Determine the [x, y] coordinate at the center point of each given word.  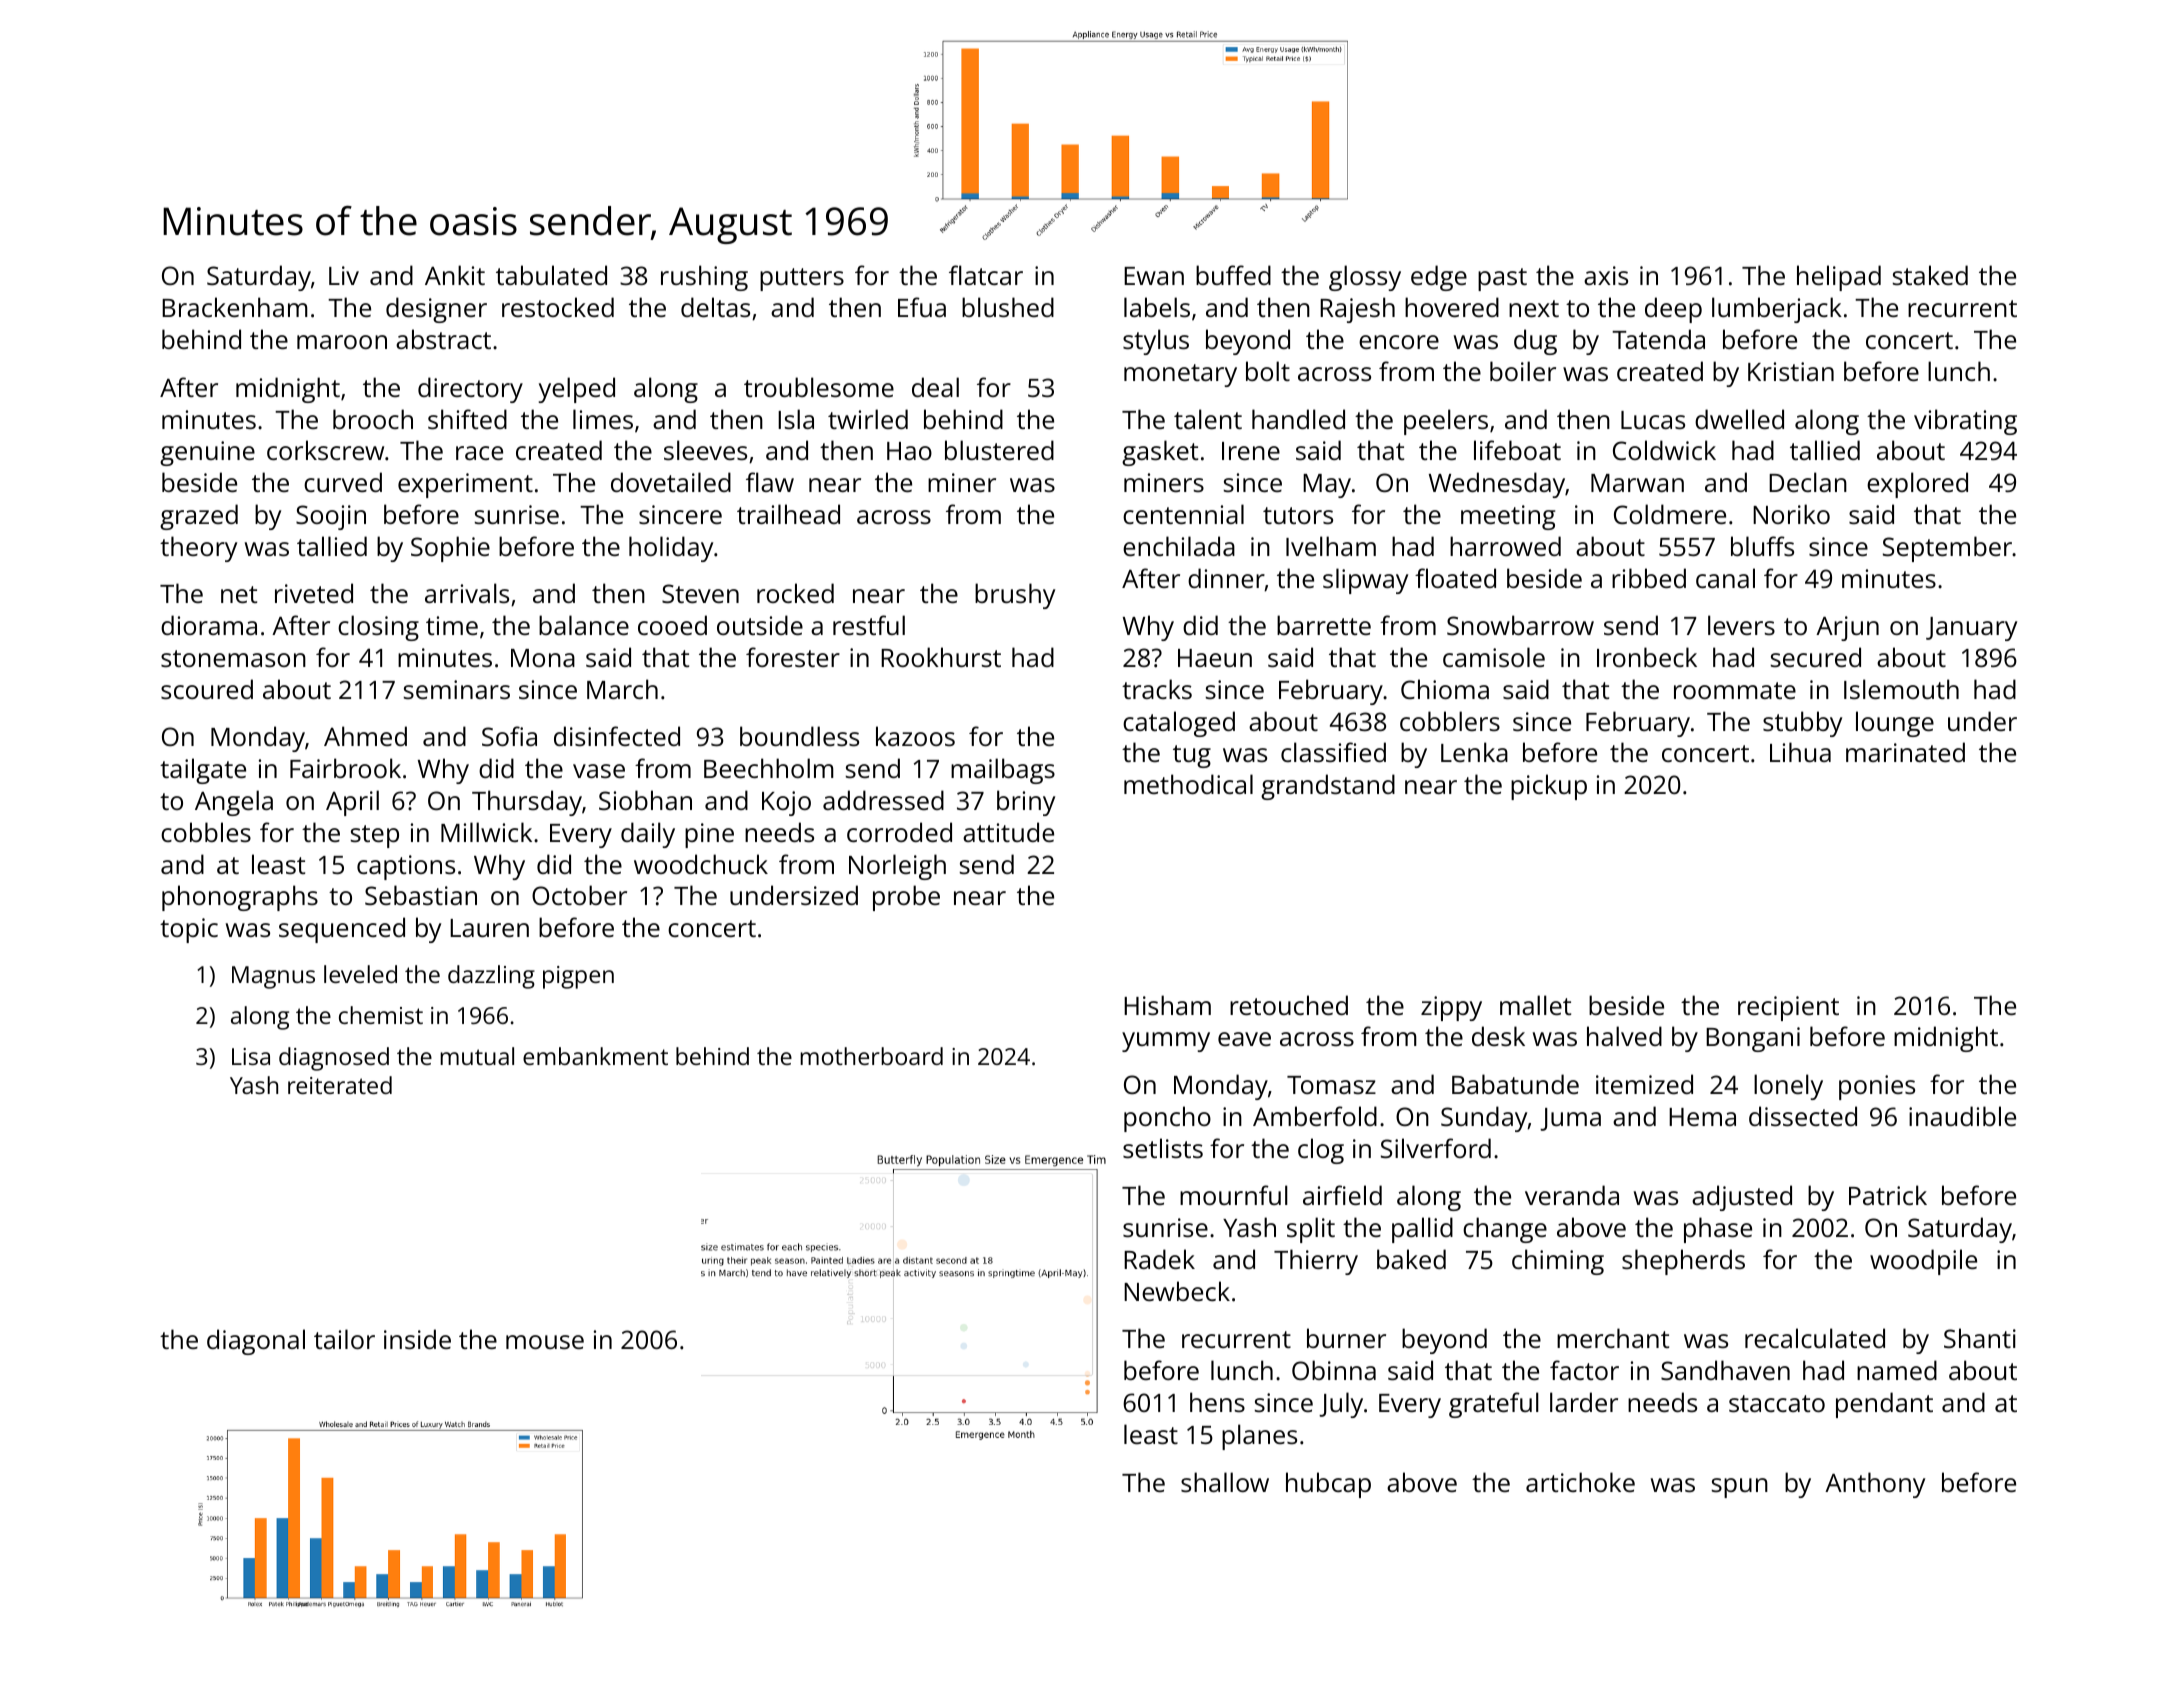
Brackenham [235, 307]
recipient [1788, 1008]
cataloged [1179, 724]
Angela [234, 803]
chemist [381, 1015]
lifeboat [1517, 450]
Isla [796, 419]
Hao [909, 451]
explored [1917, 485]
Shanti [1980, 1338]
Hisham [1167, 1005]
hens [1217, 1402]
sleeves [705, 450]
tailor [344, 1339]
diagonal [256, 1342]
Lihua [1800, 752]
